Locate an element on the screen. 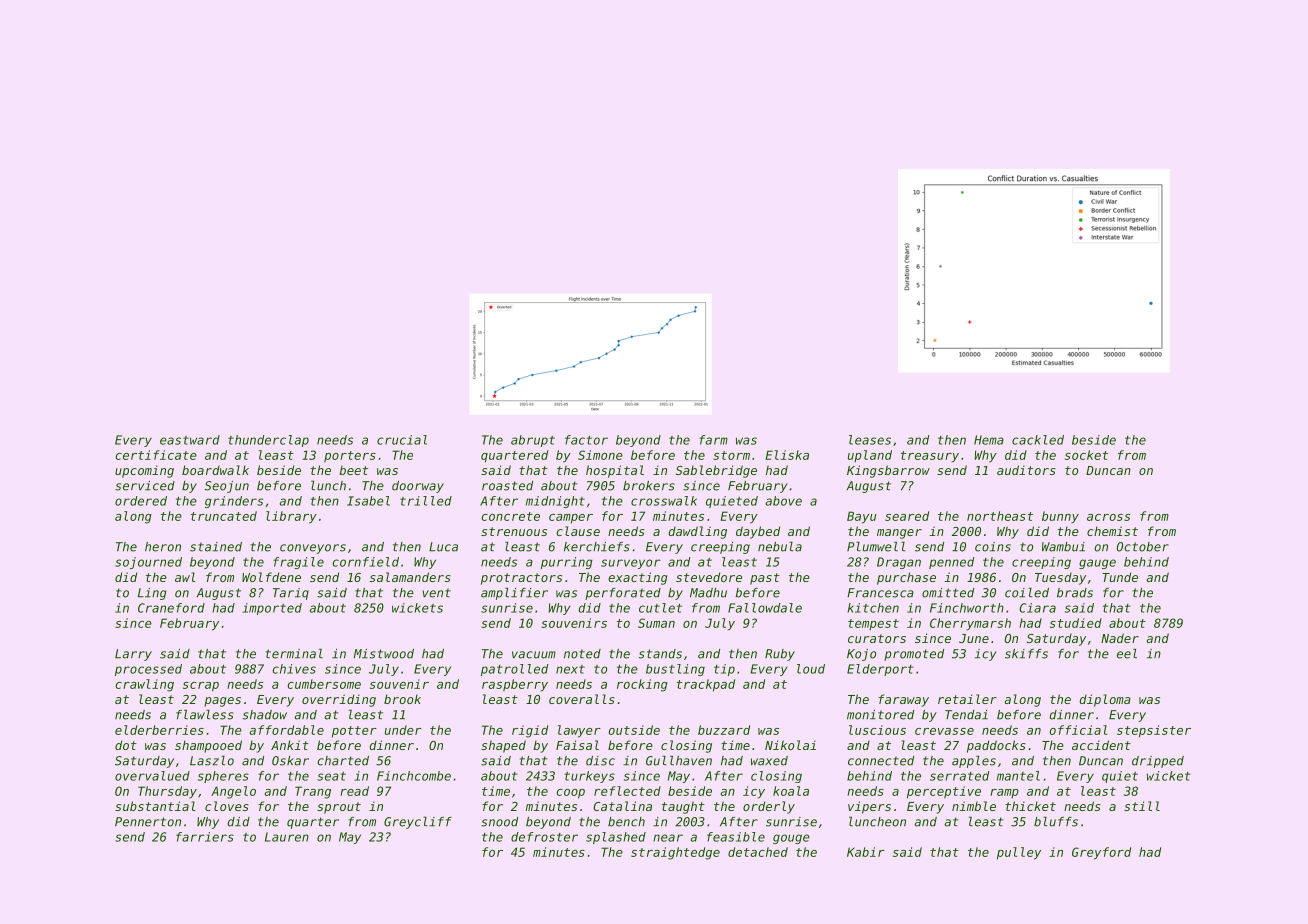  pulley is located at coordinates (1019, 853).
